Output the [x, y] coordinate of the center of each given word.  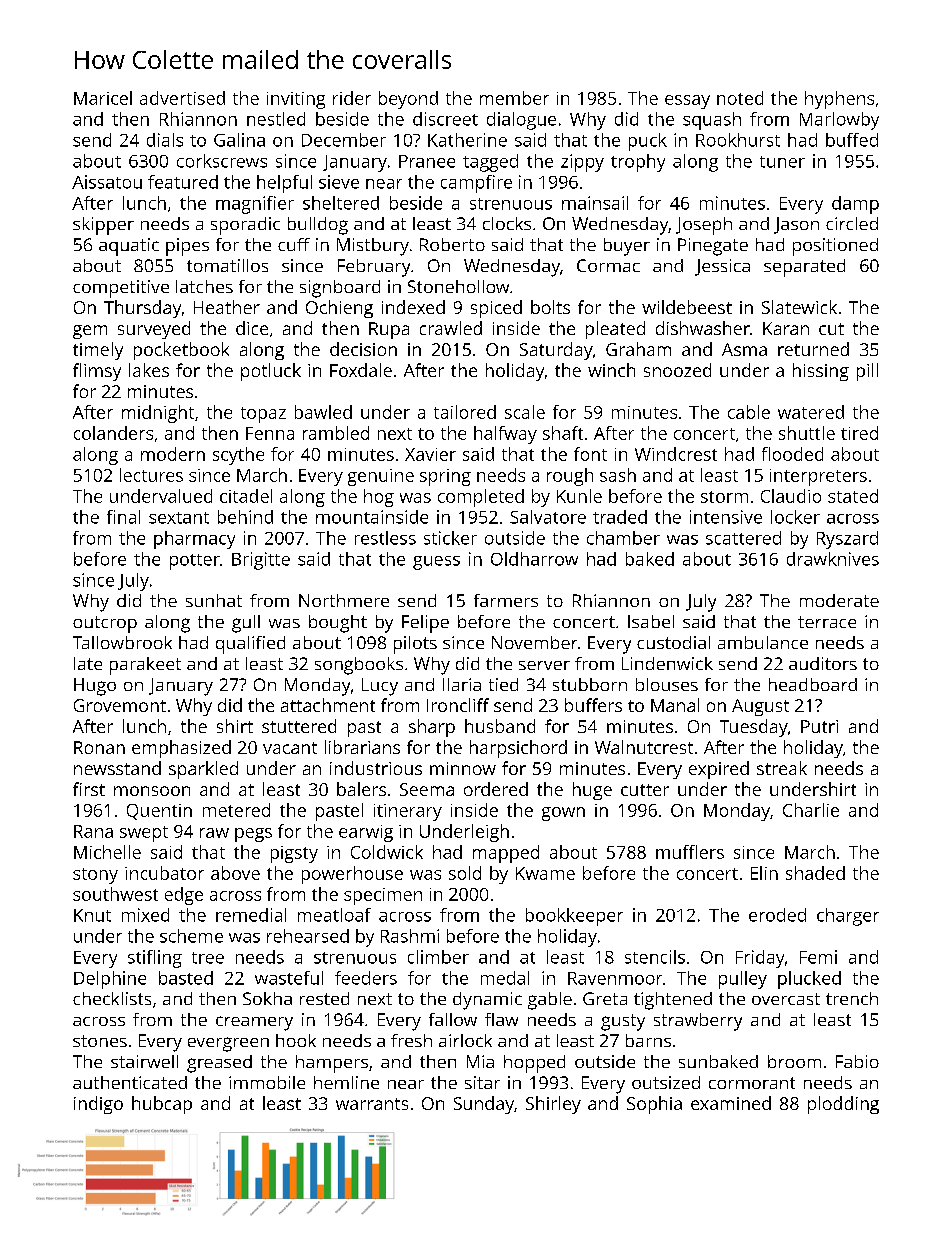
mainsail [595, 203]
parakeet [145, 666]
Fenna [270, 433]
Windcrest [676, 454]
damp [855, 205]
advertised [182, 98]
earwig [366, 833]
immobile [267, 1082]
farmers [506, 600]
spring [445, 477]
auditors [823, 663]
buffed [852, 140]
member [514, 98]
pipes [187, 247]
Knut [92, 915]
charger [848, 917]
